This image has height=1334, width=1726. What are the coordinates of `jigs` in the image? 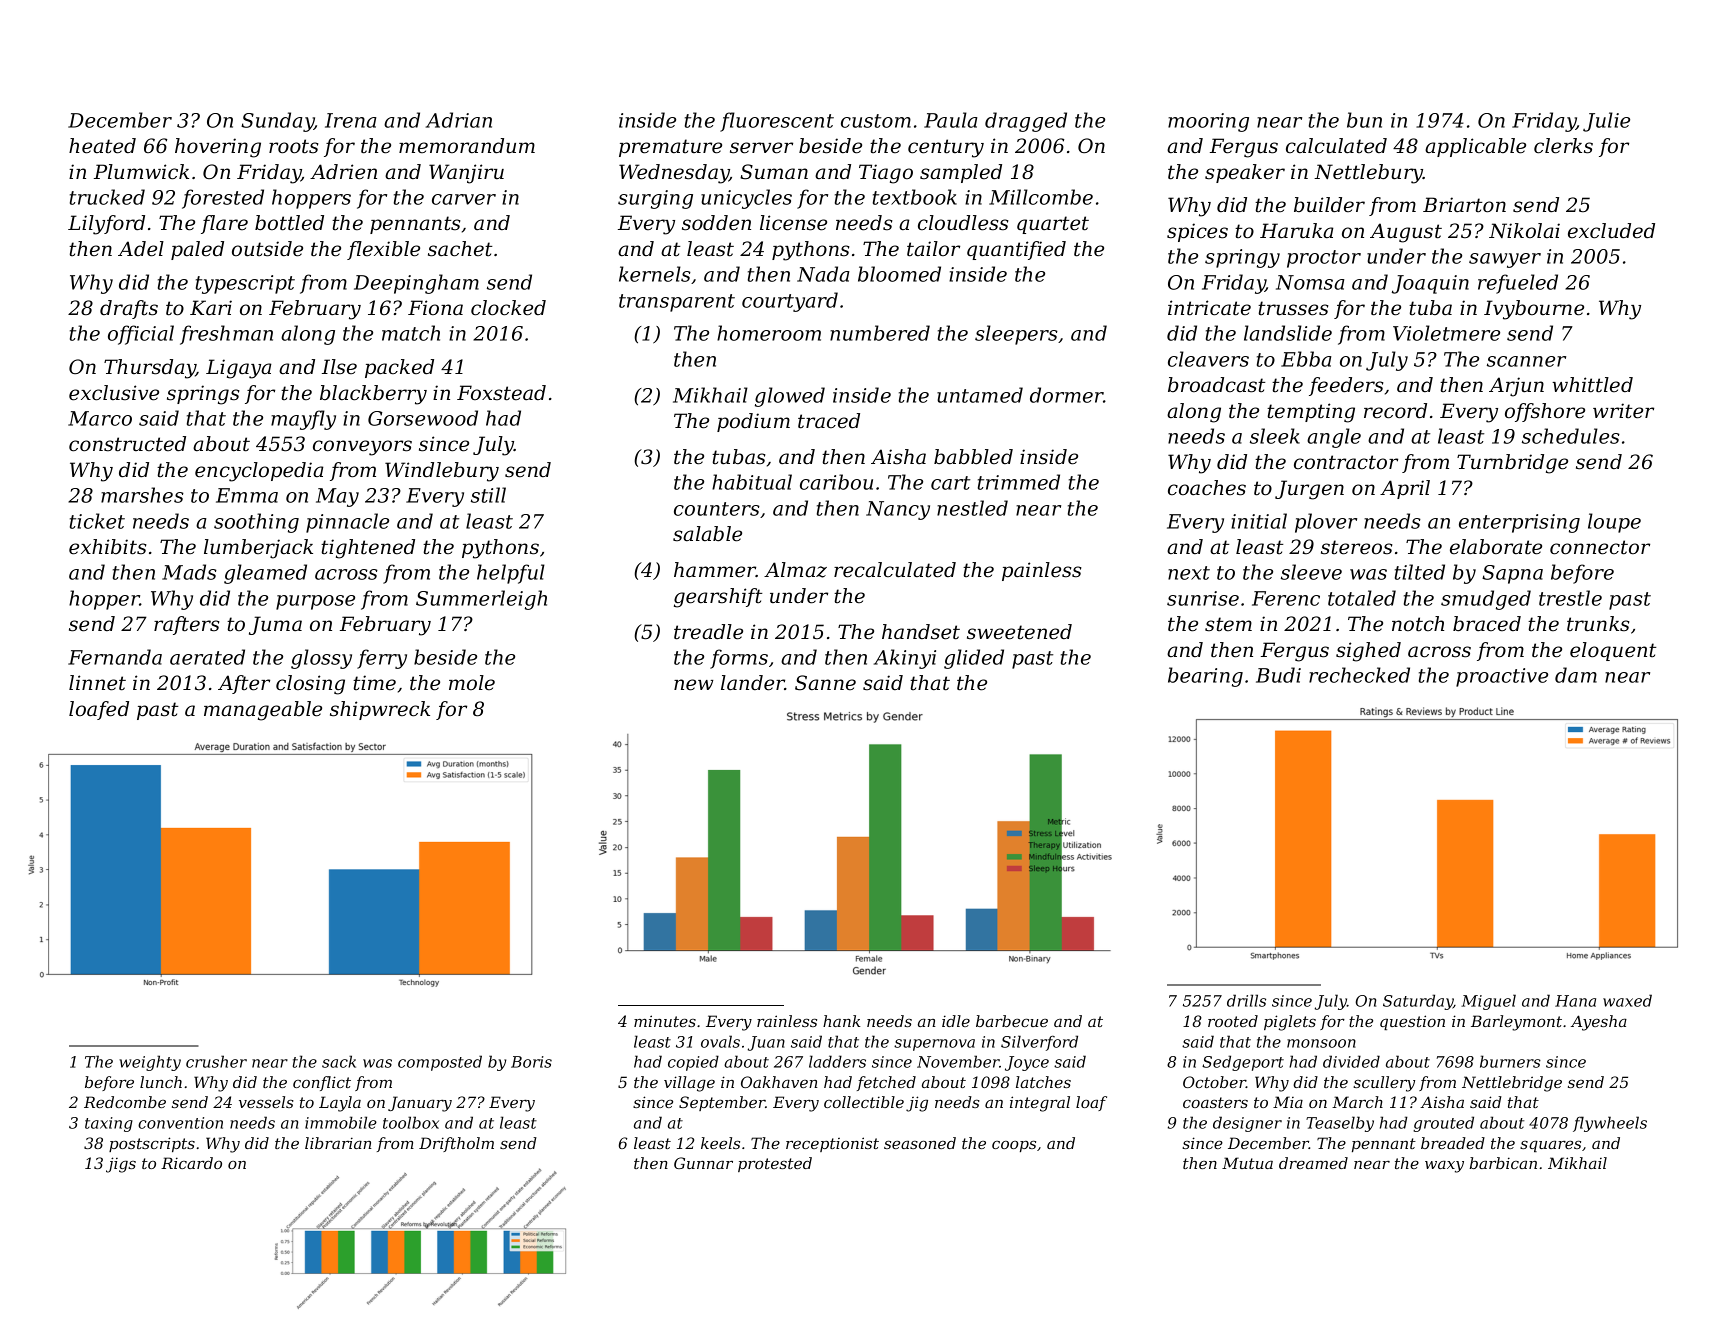 It's located at (121, 1165).
